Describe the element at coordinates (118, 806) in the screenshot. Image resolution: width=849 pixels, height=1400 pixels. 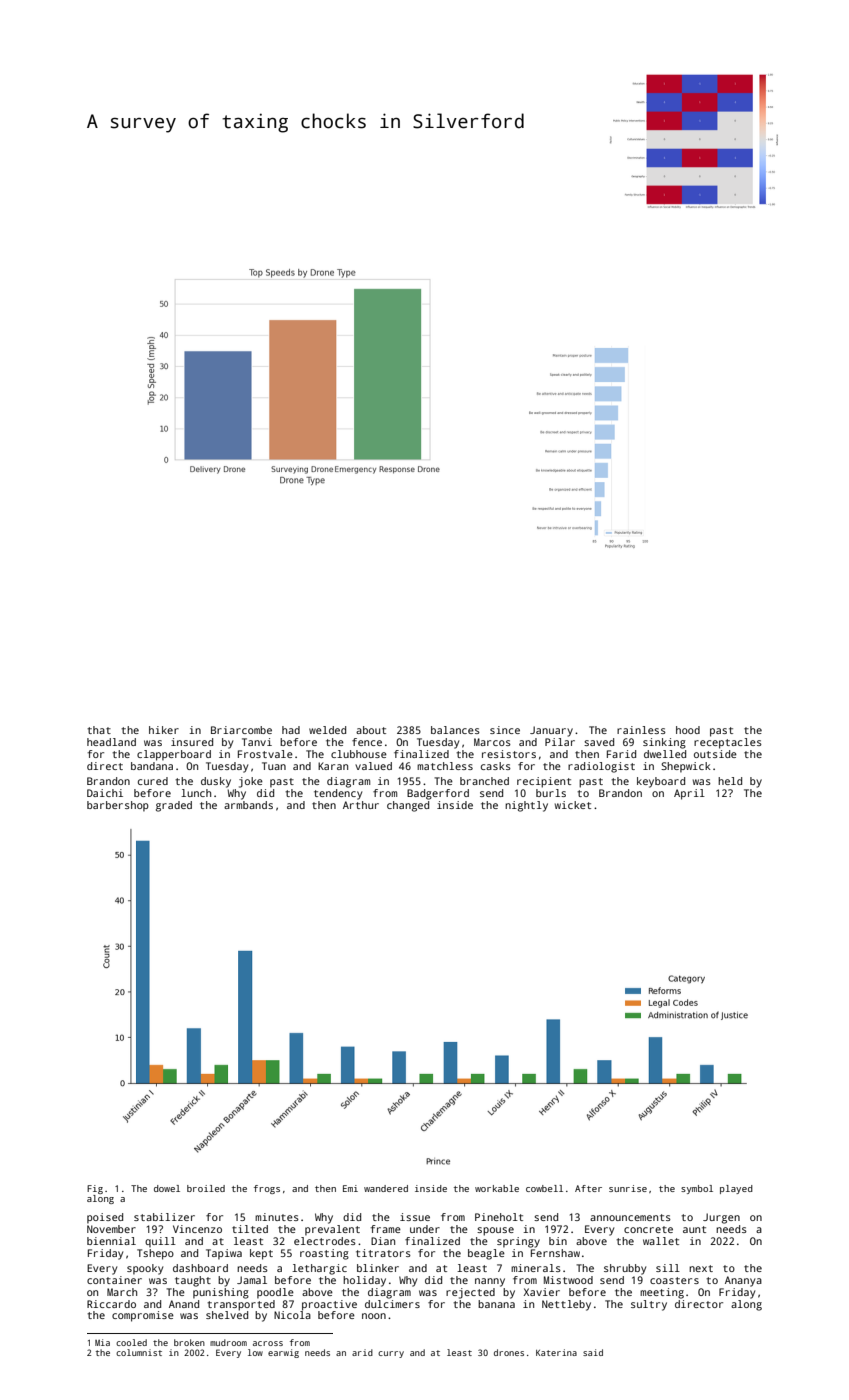
I see `barbershop` at that location.
